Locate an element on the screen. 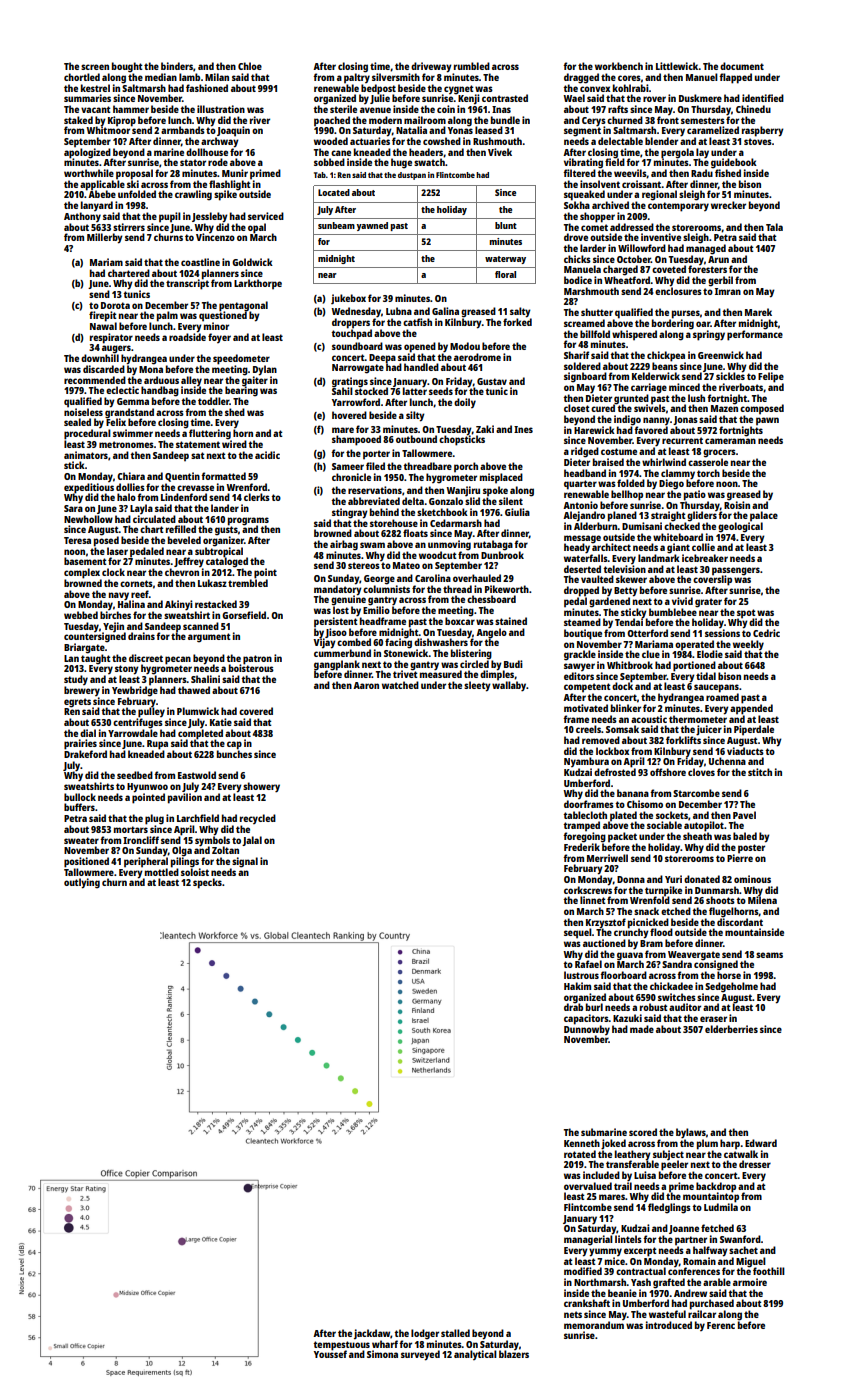  Youssef is located at coordinates (330, 1354).
